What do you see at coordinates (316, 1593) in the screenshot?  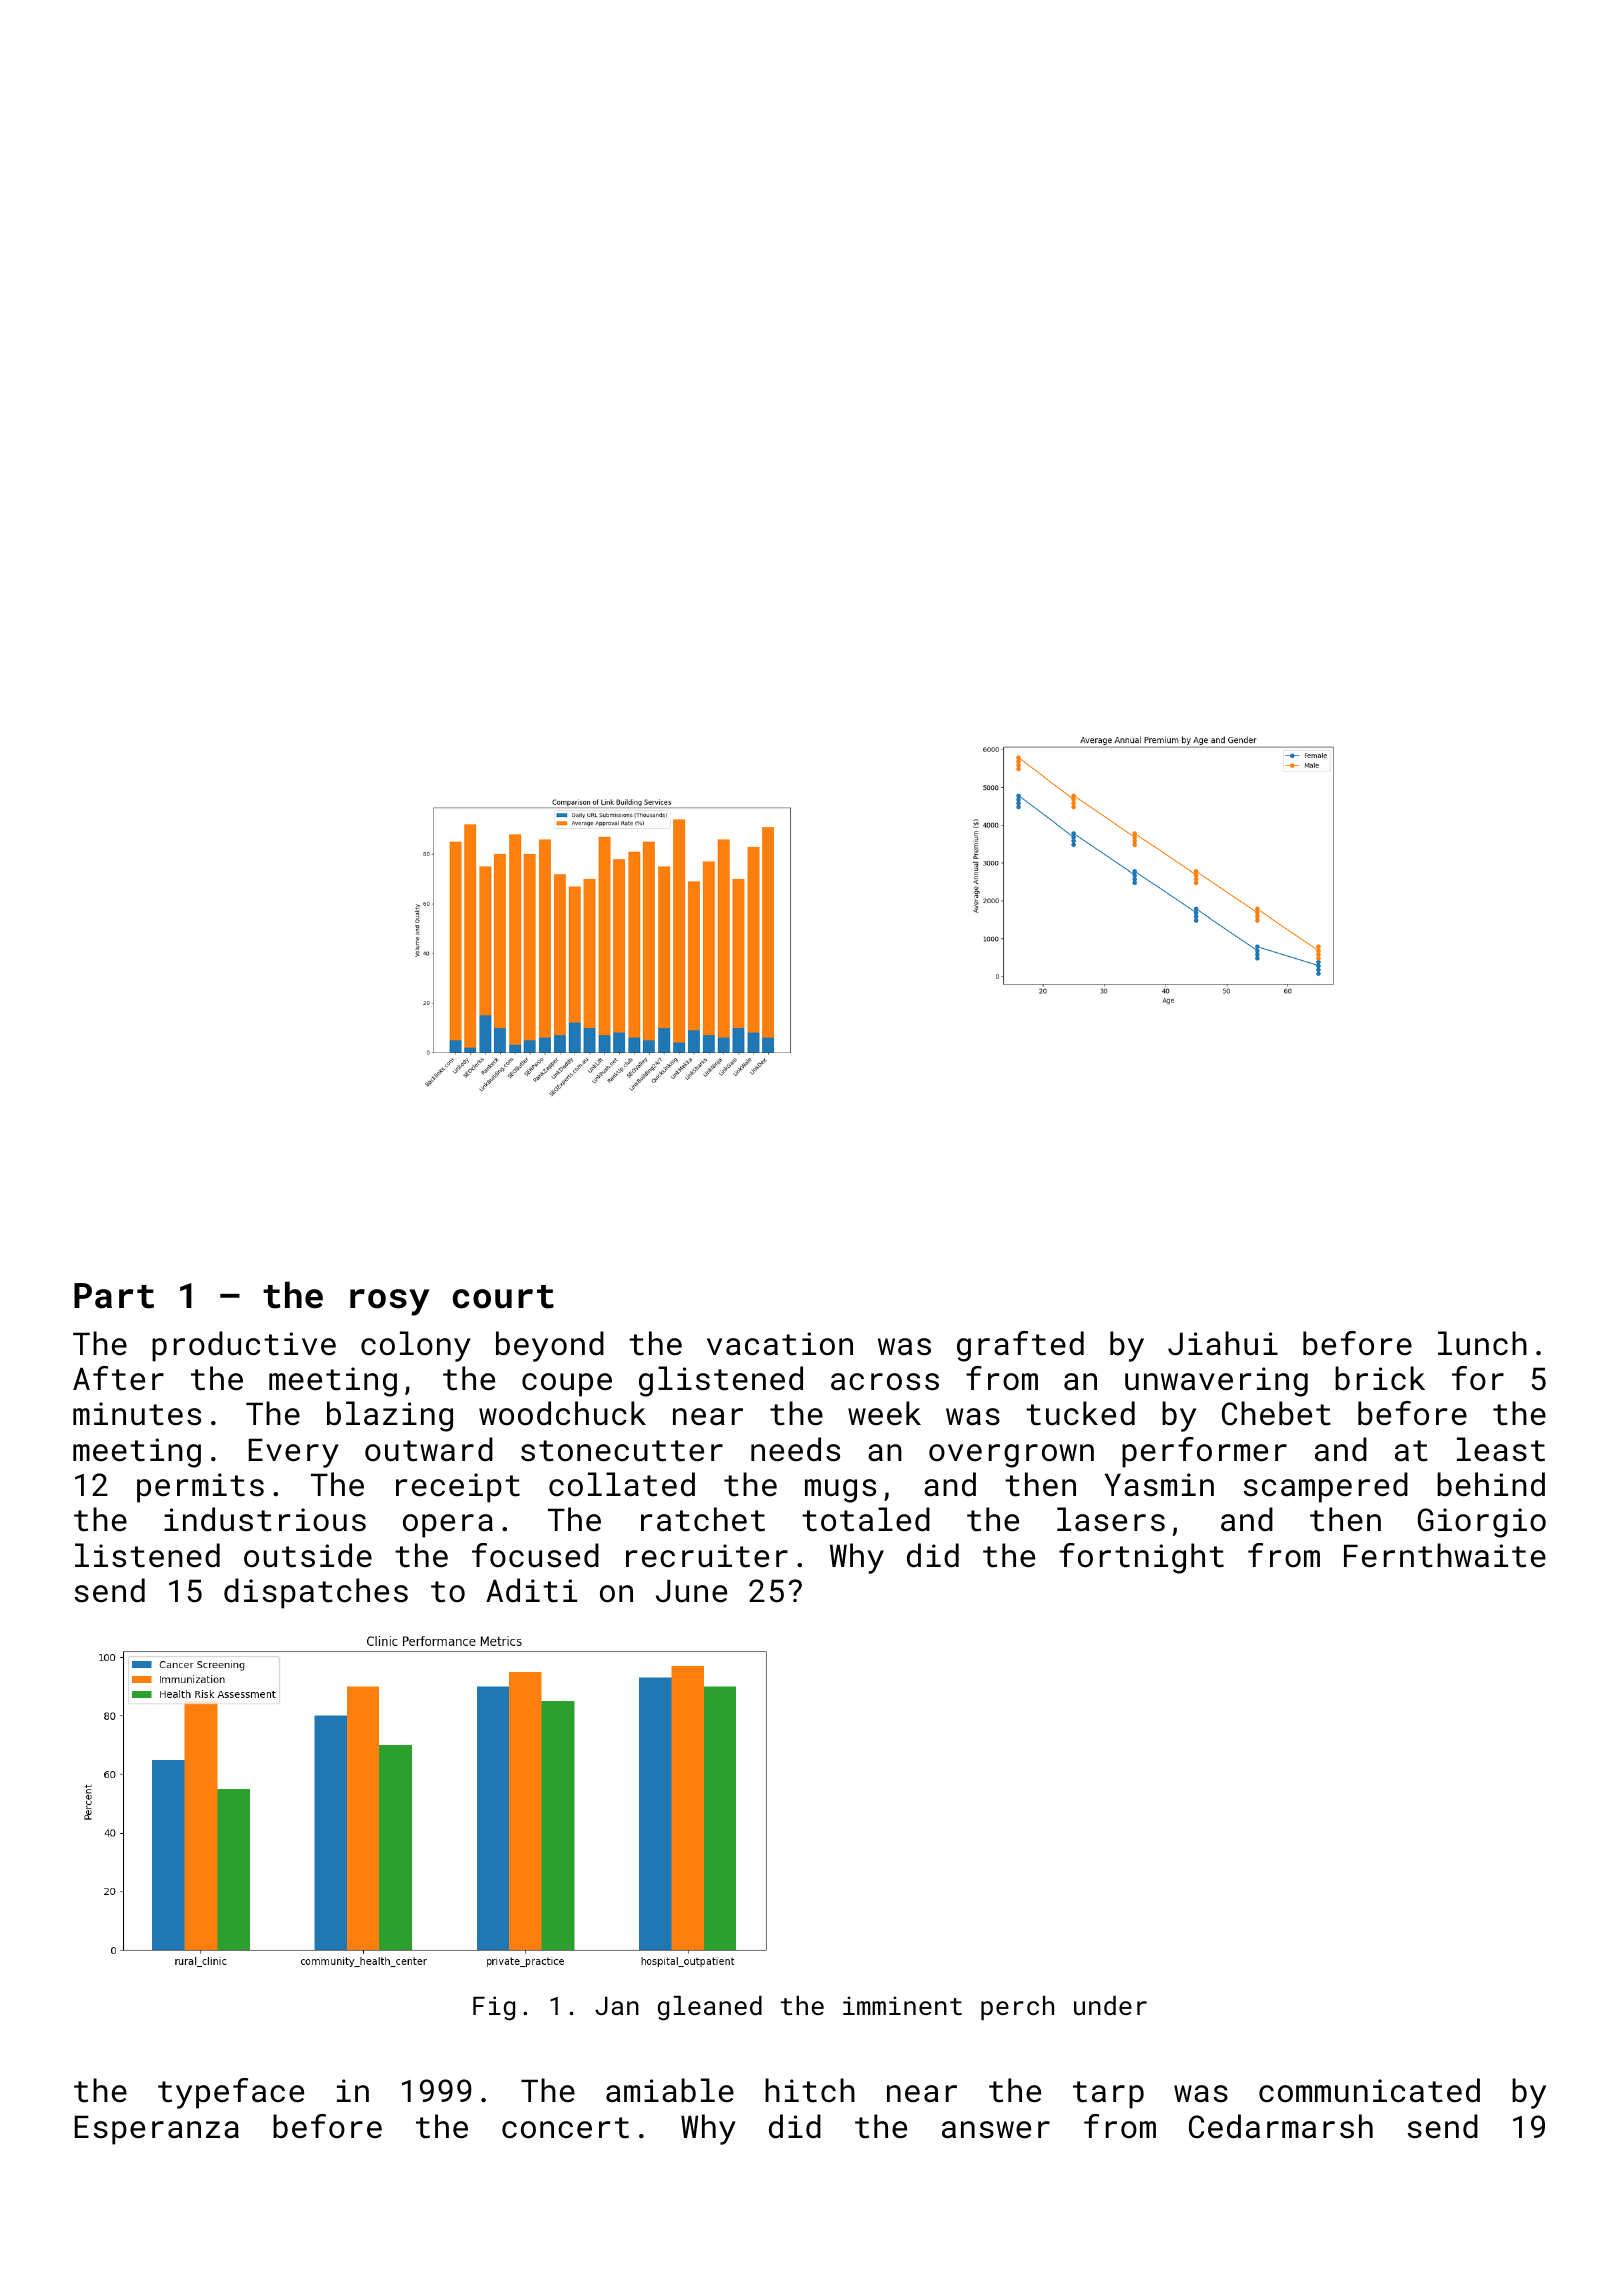 I see `dispatches` at bounding box center [316, 1593].
